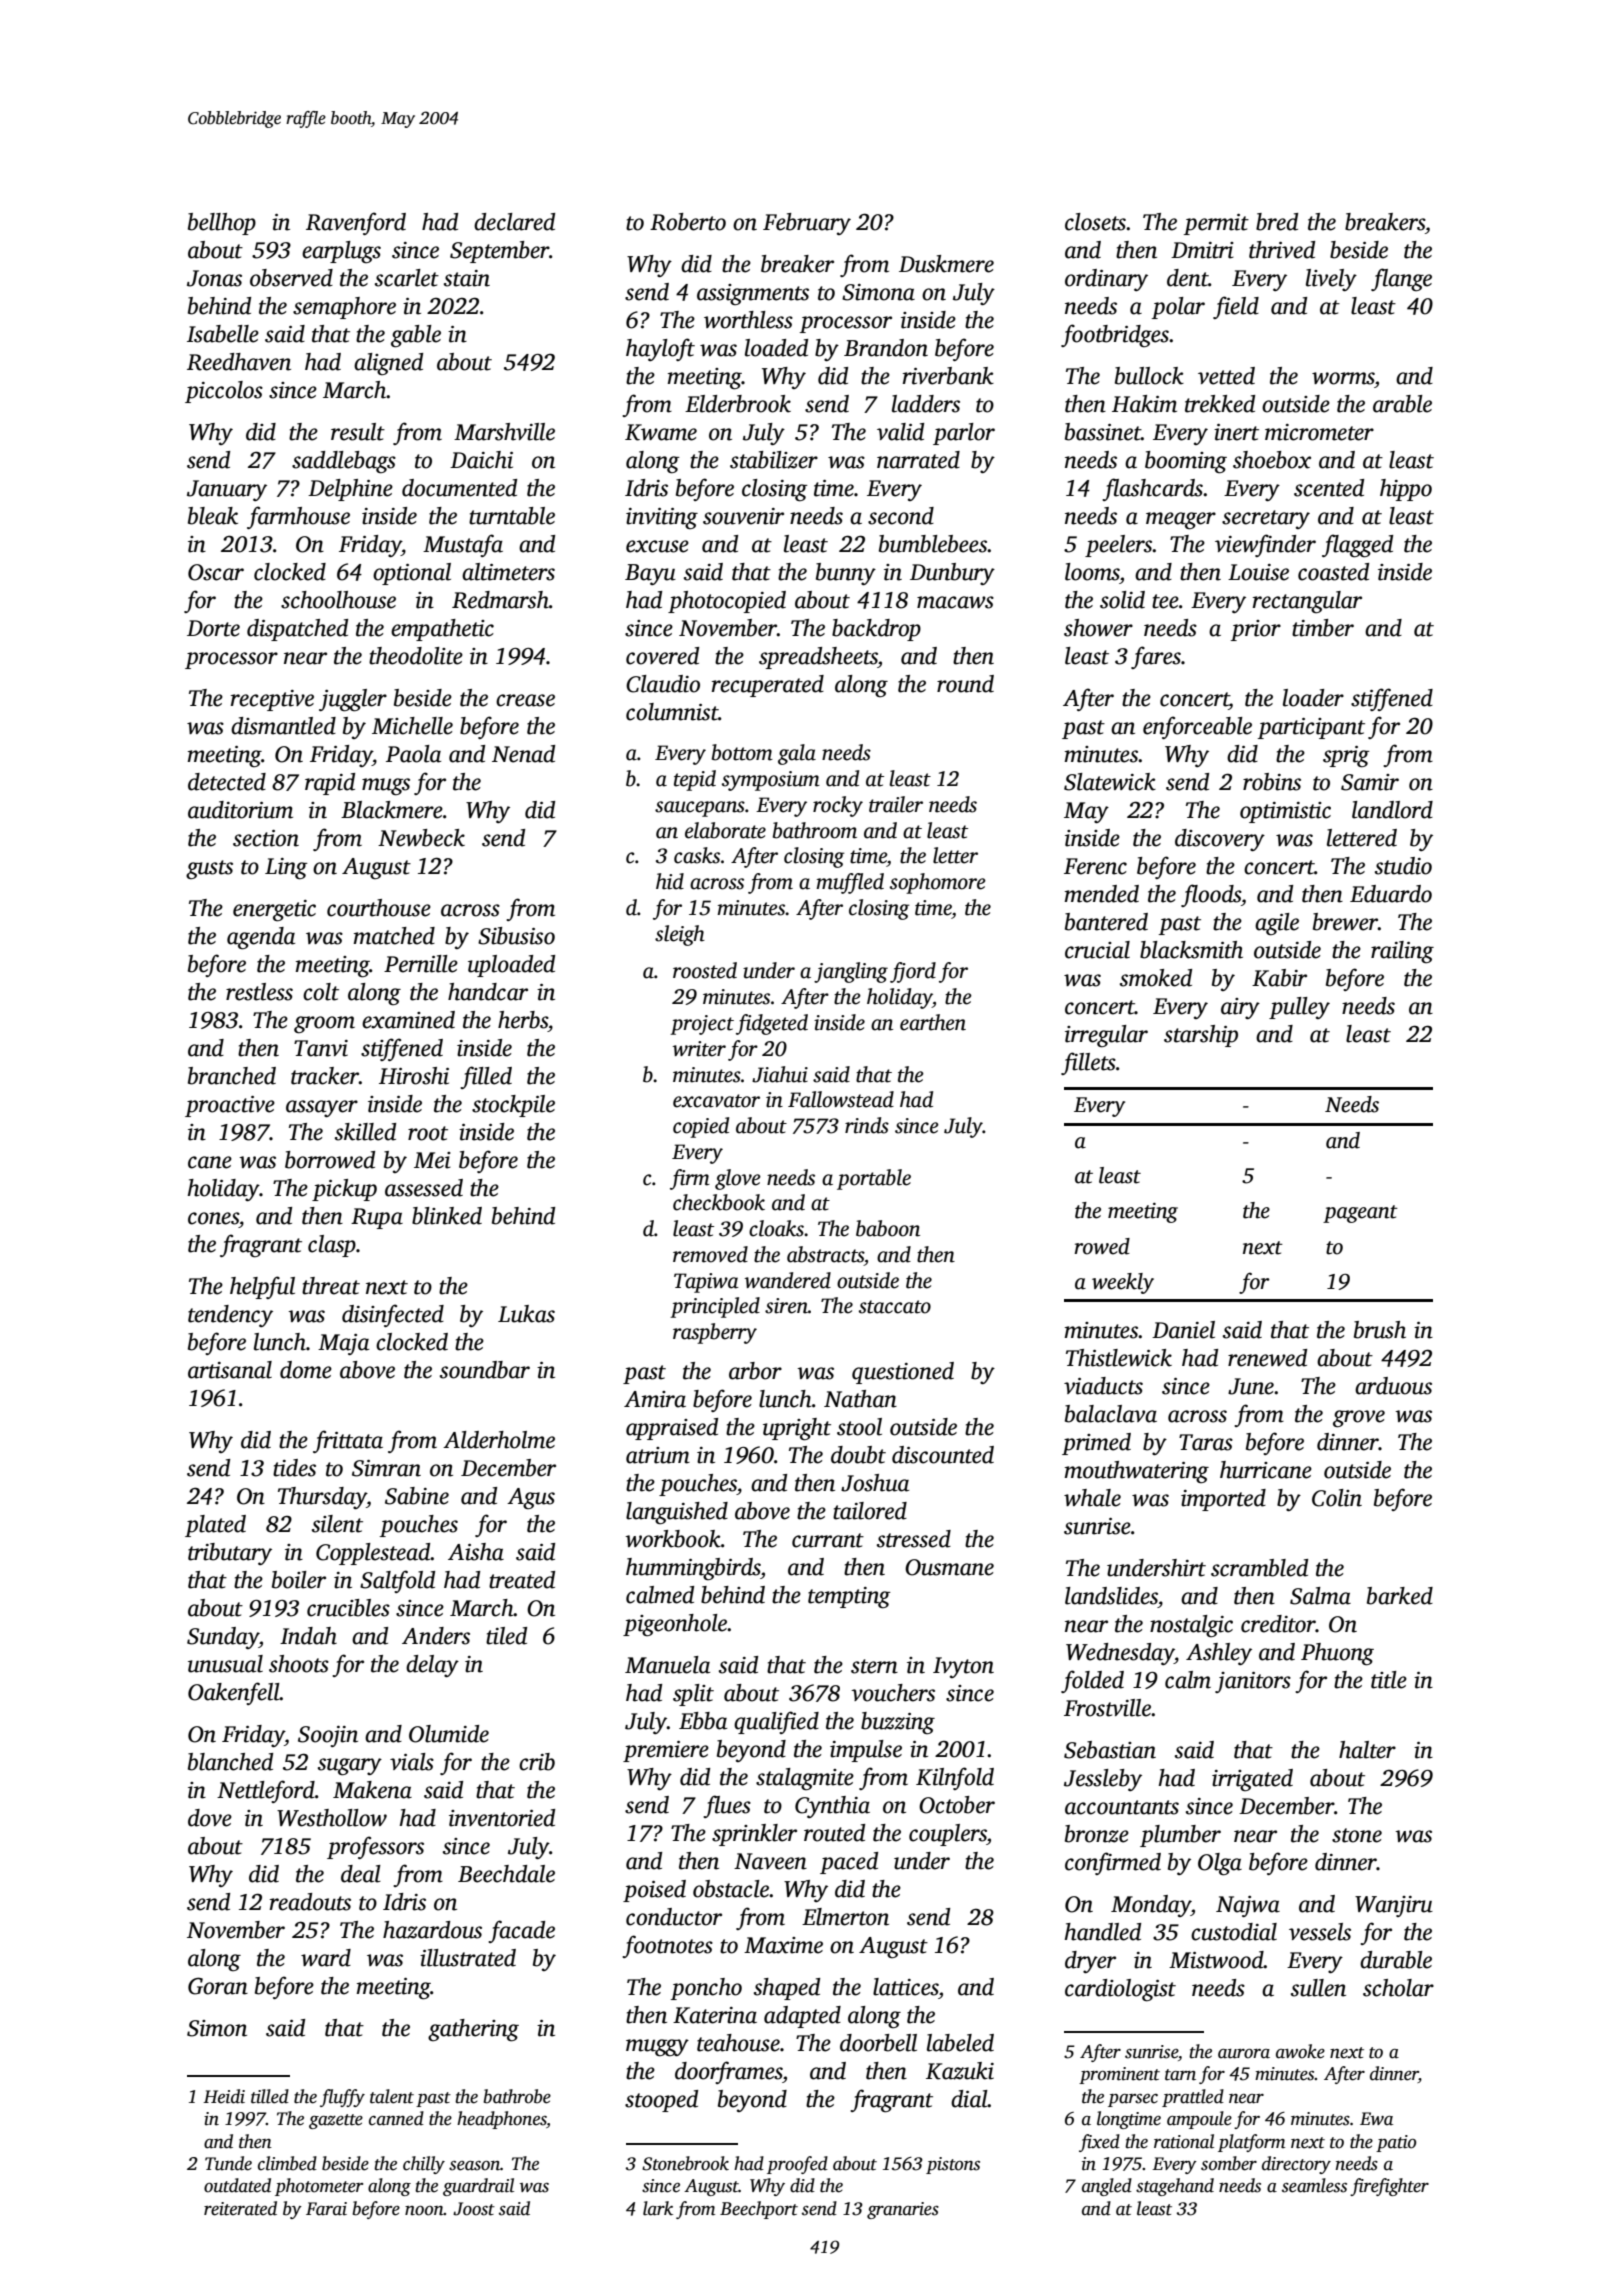 This document has height=2292, width=1620. Describe the element at coordinates (913, 972) in the document. I see `fjord` at that location.
